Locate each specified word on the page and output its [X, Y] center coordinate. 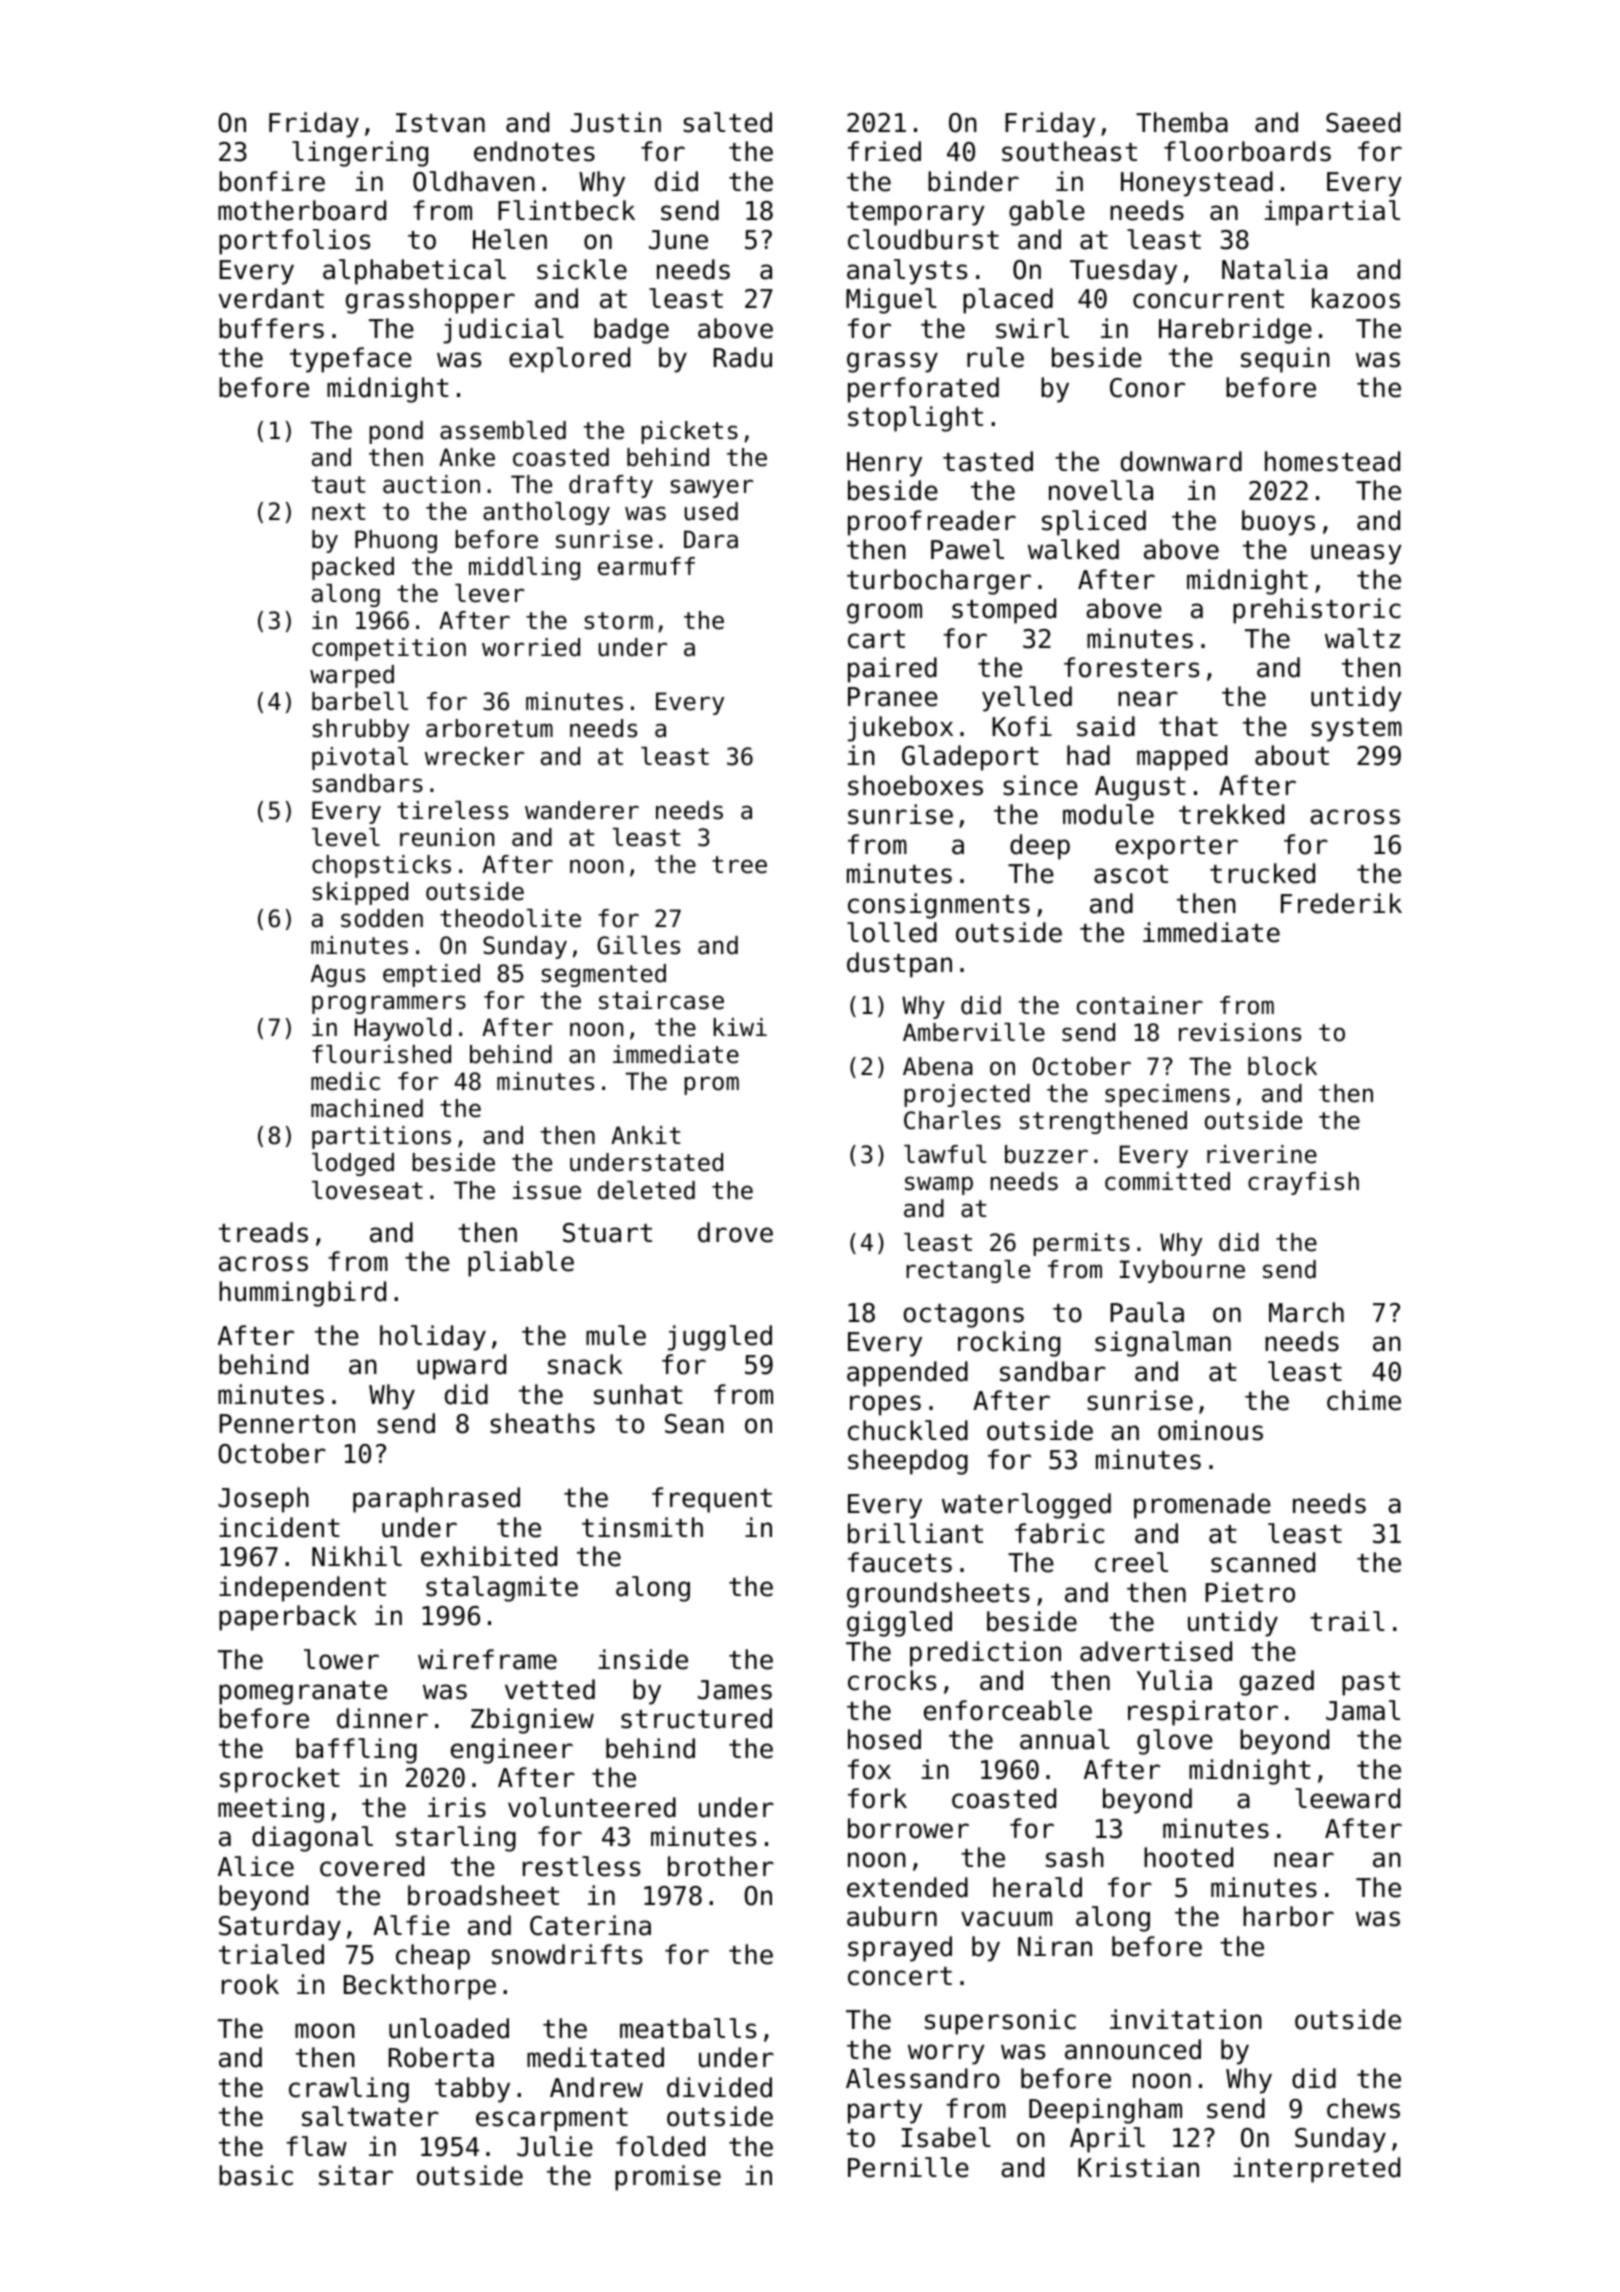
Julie [555, 2146]
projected [967, 1095]
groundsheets [938, 1595]
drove [735, 1232]
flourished [381, 1054]
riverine [1262, 1154]
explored [569, 360]
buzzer [1046, 1154]
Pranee [893, 697]
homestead [1332, 461]
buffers [271, 328]
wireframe [487, 1659]
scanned [1263, 1562]
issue [547, 1190]
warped [352, 676]
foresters [1131, 667]
